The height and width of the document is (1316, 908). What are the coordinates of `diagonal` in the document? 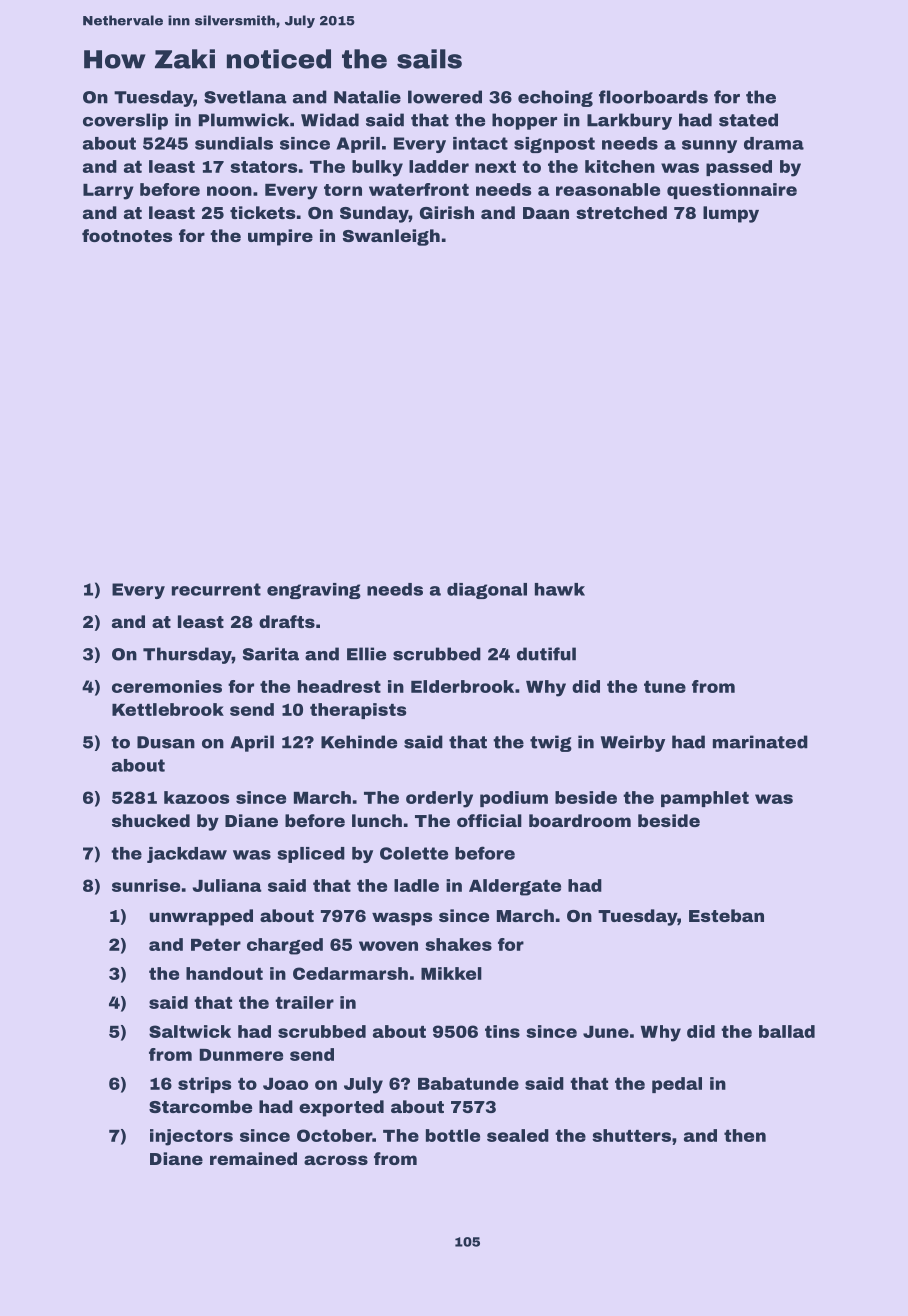 It's located at (487, 591).
